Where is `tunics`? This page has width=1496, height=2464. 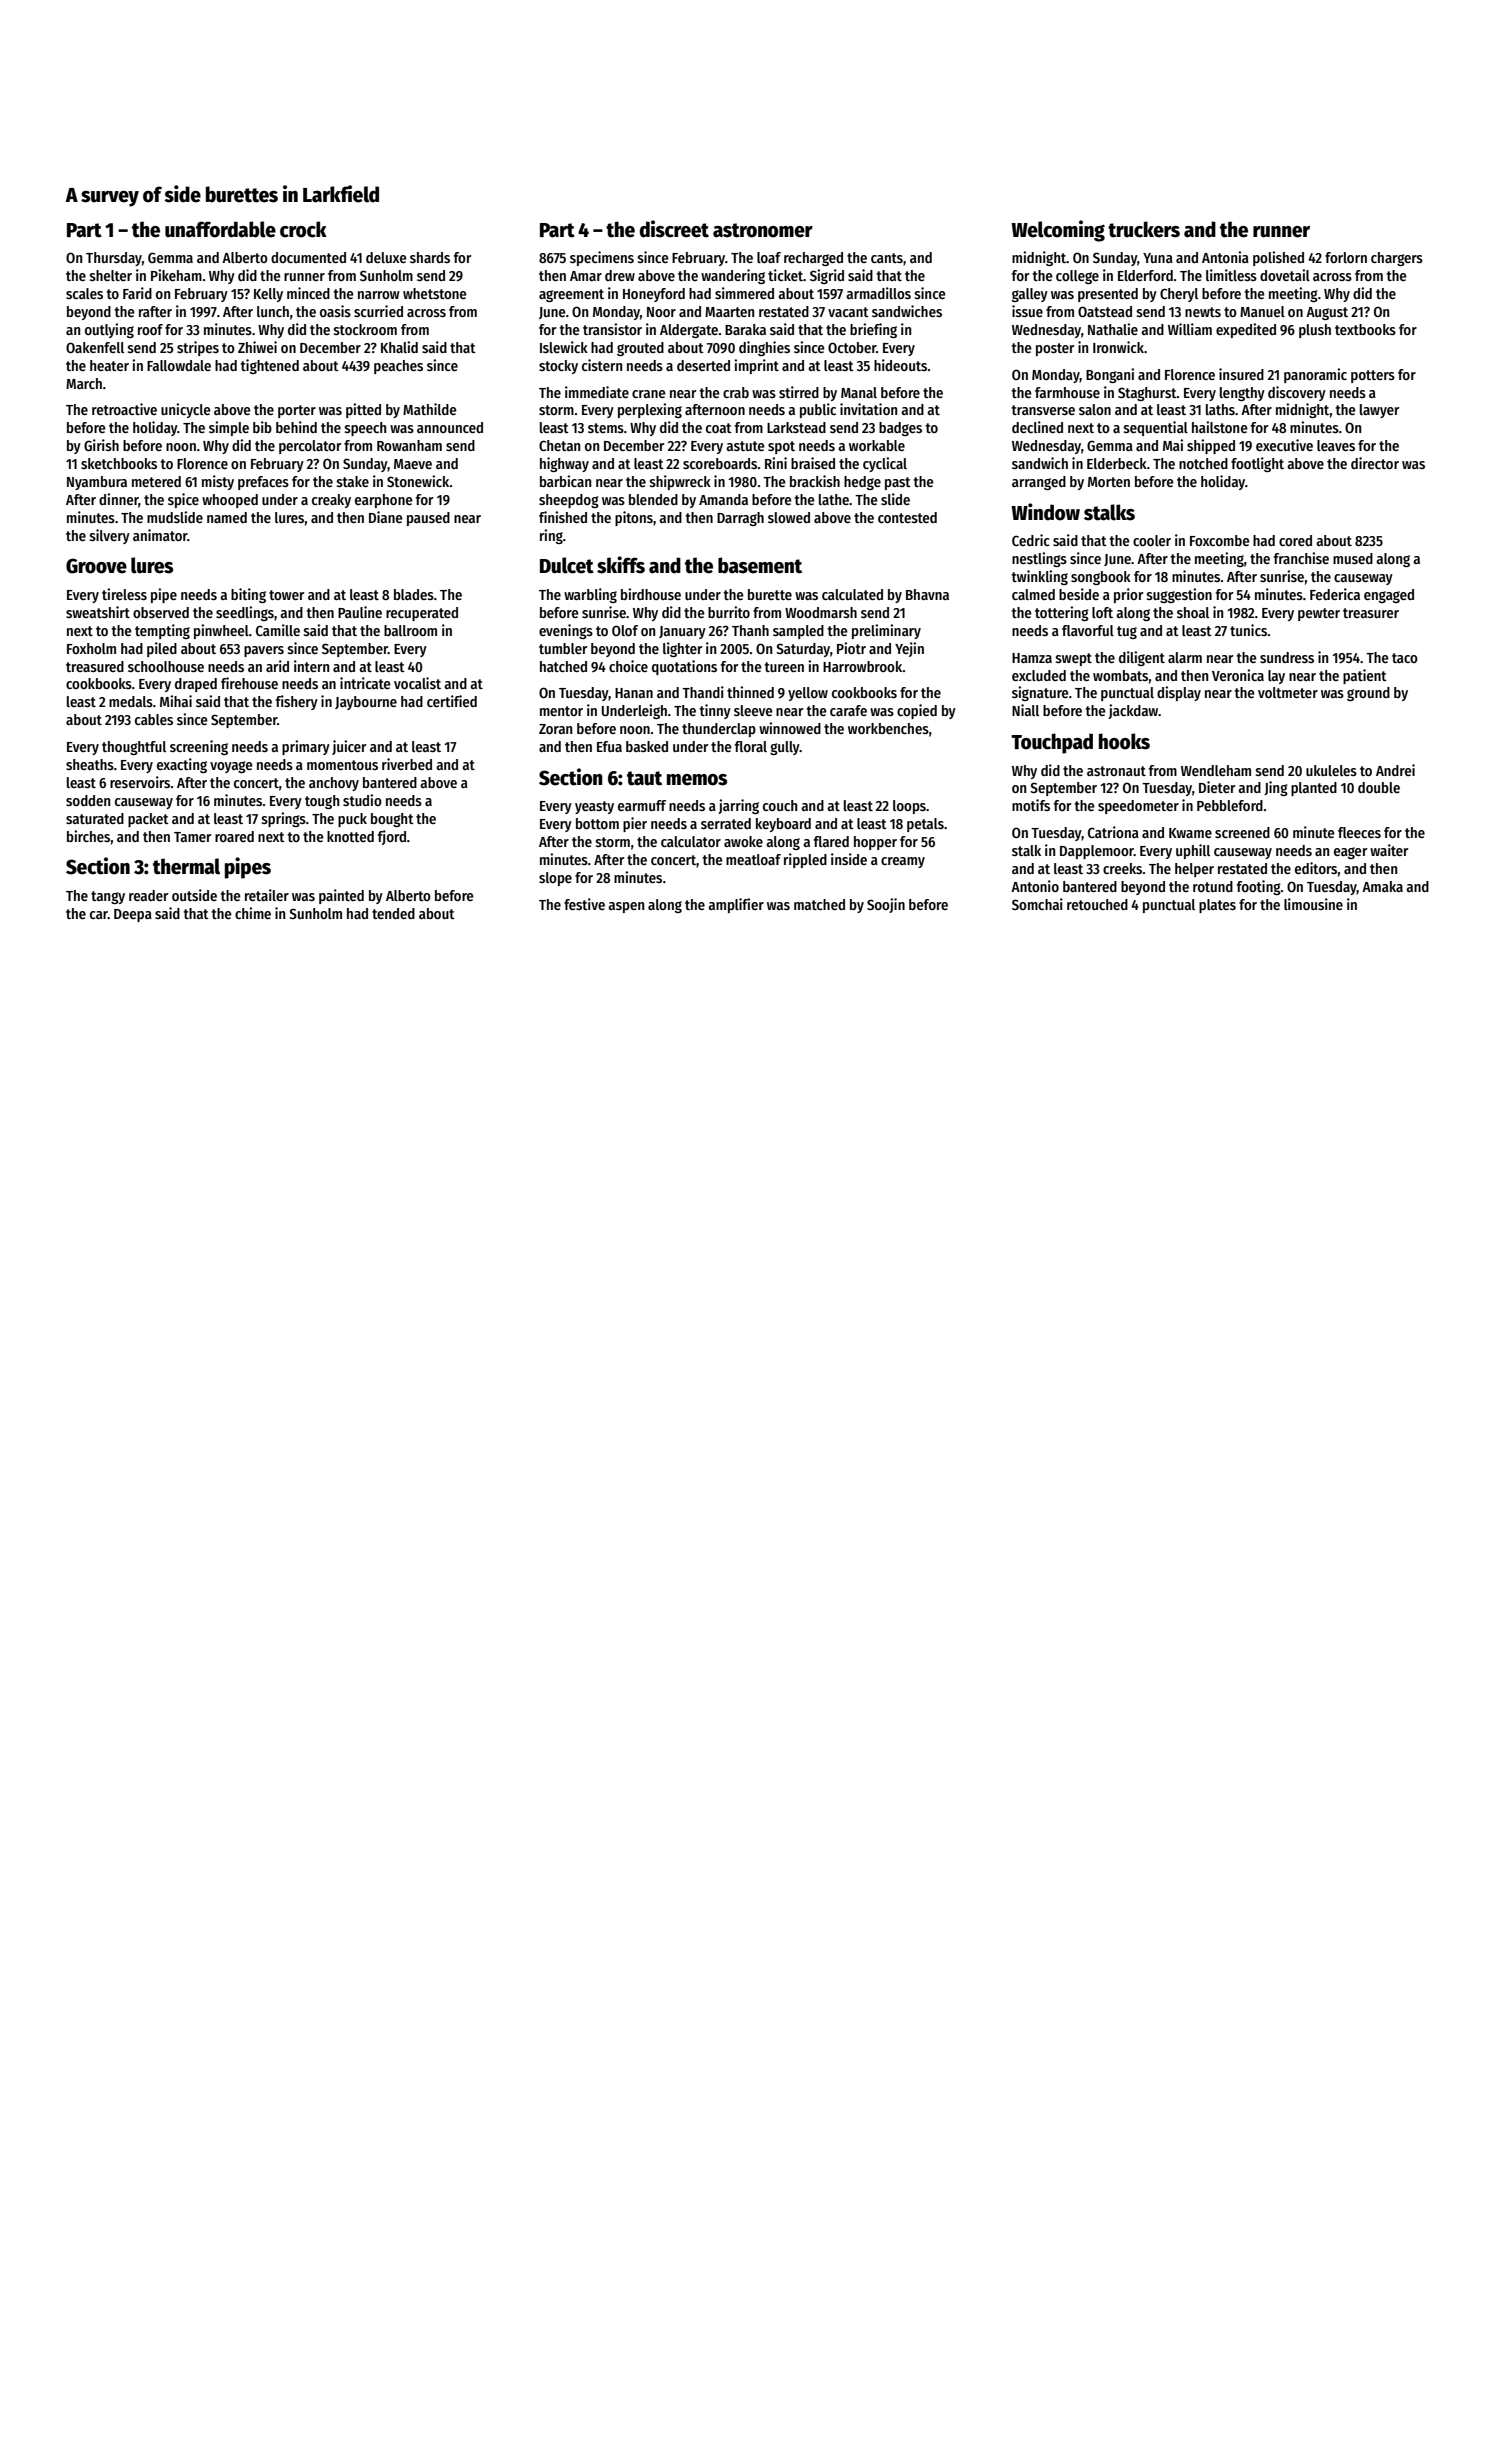 tunics is located at coordinates (1248, 630).
